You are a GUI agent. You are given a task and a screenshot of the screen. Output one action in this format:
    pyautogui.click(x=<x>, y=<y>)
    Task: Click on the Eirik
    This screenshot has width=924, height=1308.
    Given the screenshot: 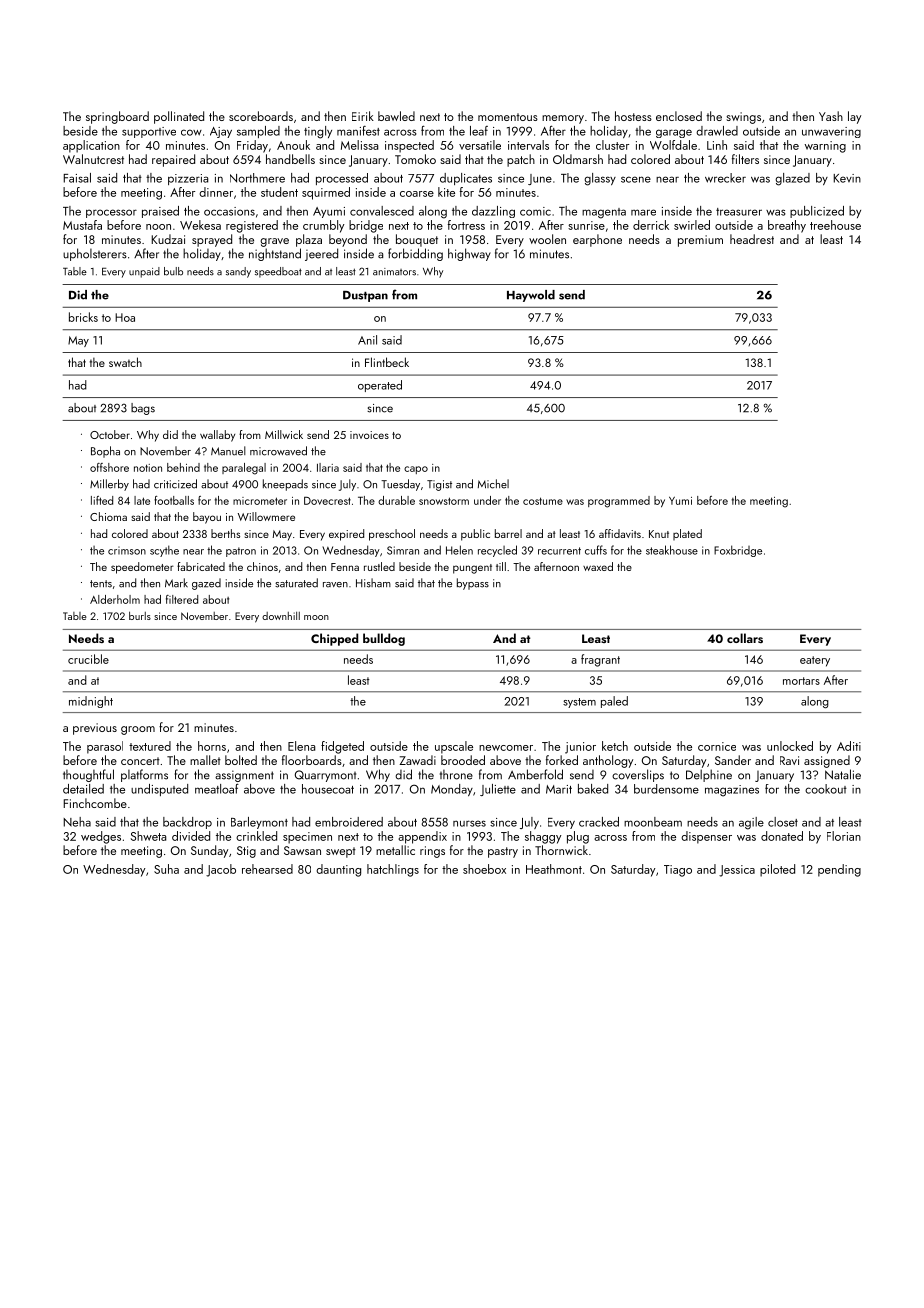 What is the action you would take?
    pyautogui.click(x=363, y=116)
